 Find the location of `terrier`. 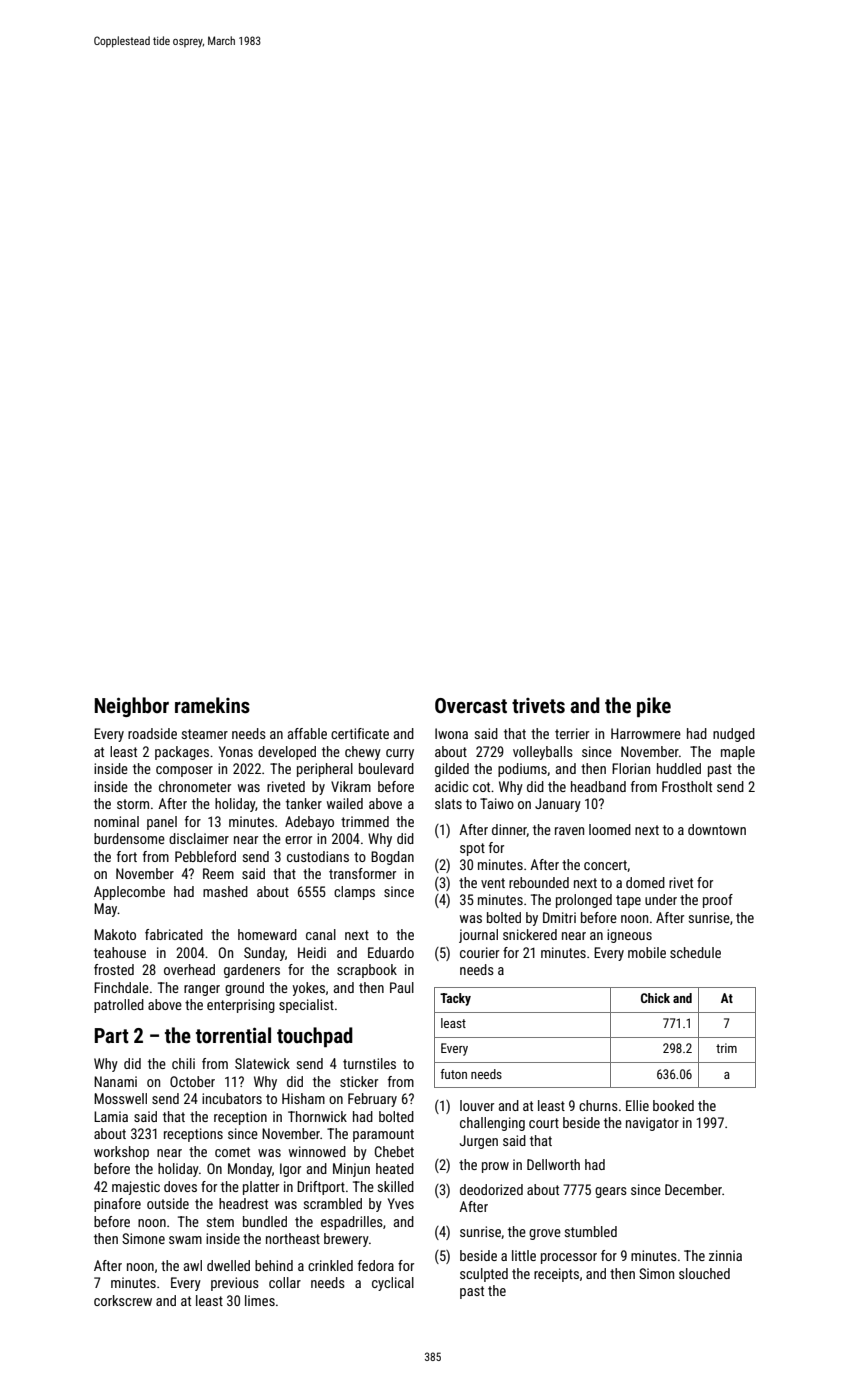

terrier is located at coordinates (572, 733).
